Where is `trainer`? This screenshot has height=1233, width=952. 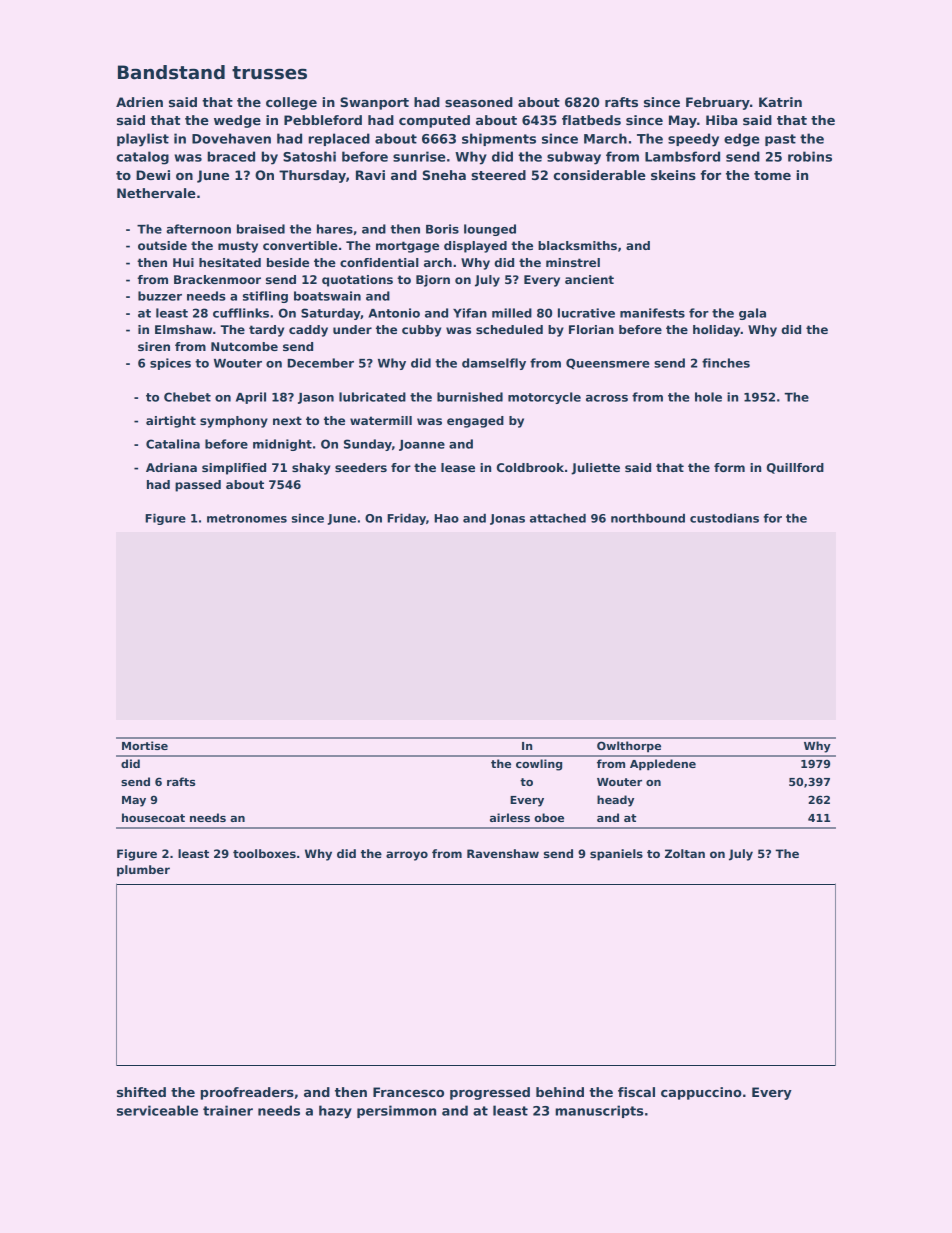 trainer is located at coordinates (228, 1110).
